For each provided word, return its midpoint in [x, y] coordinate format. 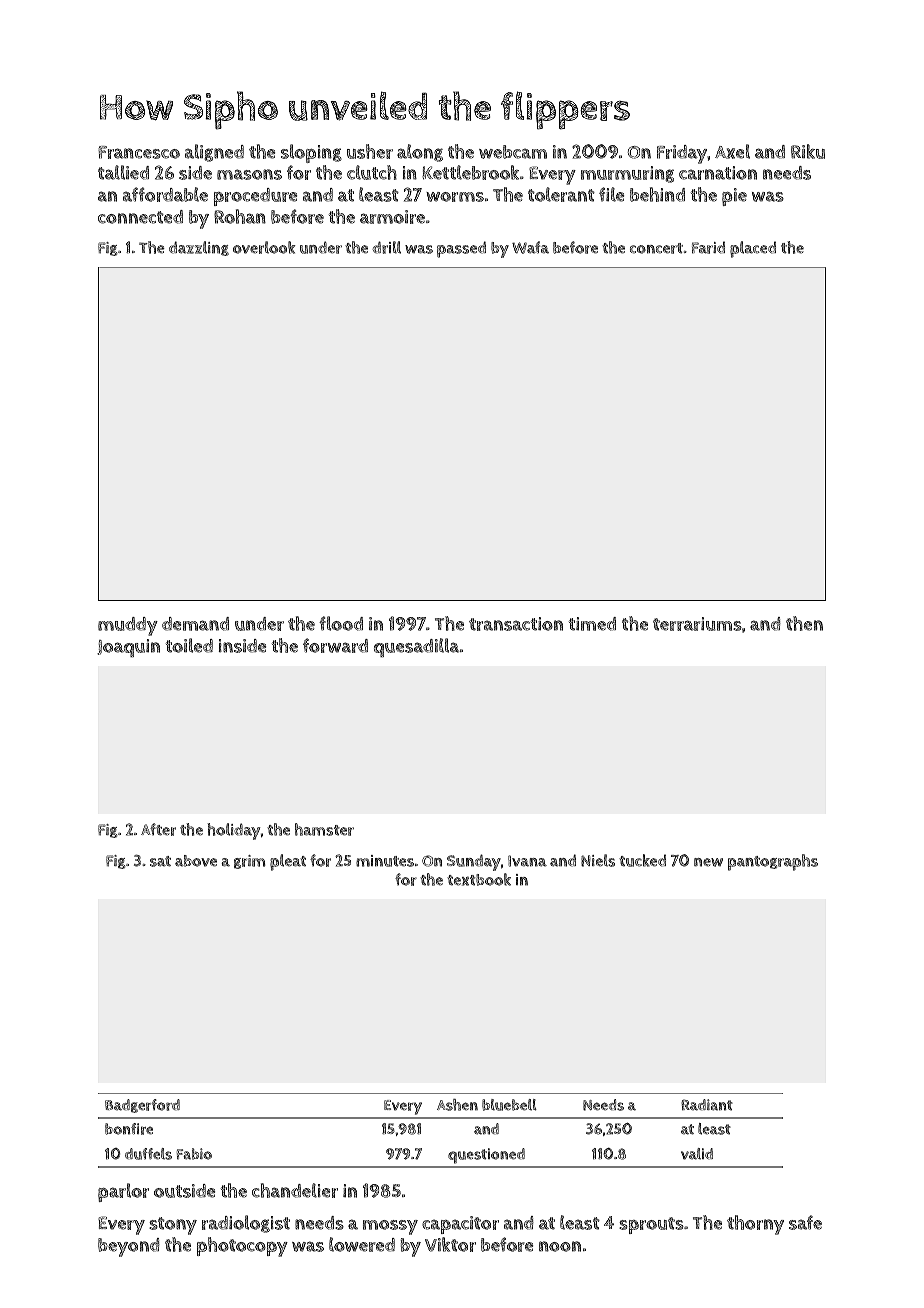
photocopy [242, 1247]
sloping [311, 153]
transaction [516, 624]
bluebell [509, 1105]
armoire [392, 217]
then [804, 623]
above [196, 861]
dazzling [199, 248]
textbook [479, 879]
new [708, 862]
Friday [682, 154]
